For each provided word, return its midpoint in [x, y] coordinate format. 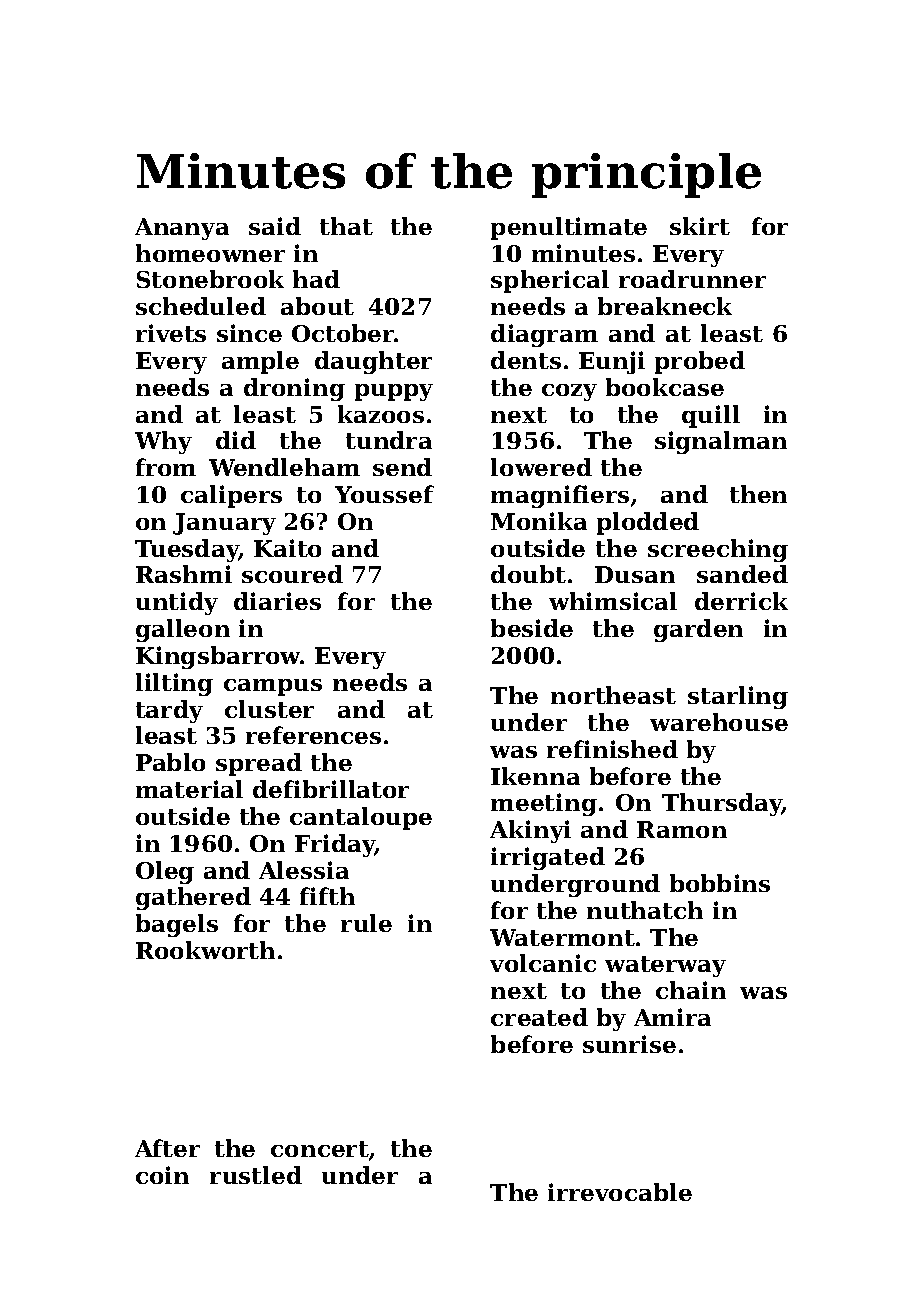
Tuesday [187, 550]
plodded [648, 523]
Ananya [182, 229]
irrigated [548, 858]
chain [691, 990]
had [316, 279]
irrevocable [620, 1192]
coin [162, 1175]
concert [320, 1149]
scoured [292, 574]
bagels [177, 925]
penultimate [569, 228]
